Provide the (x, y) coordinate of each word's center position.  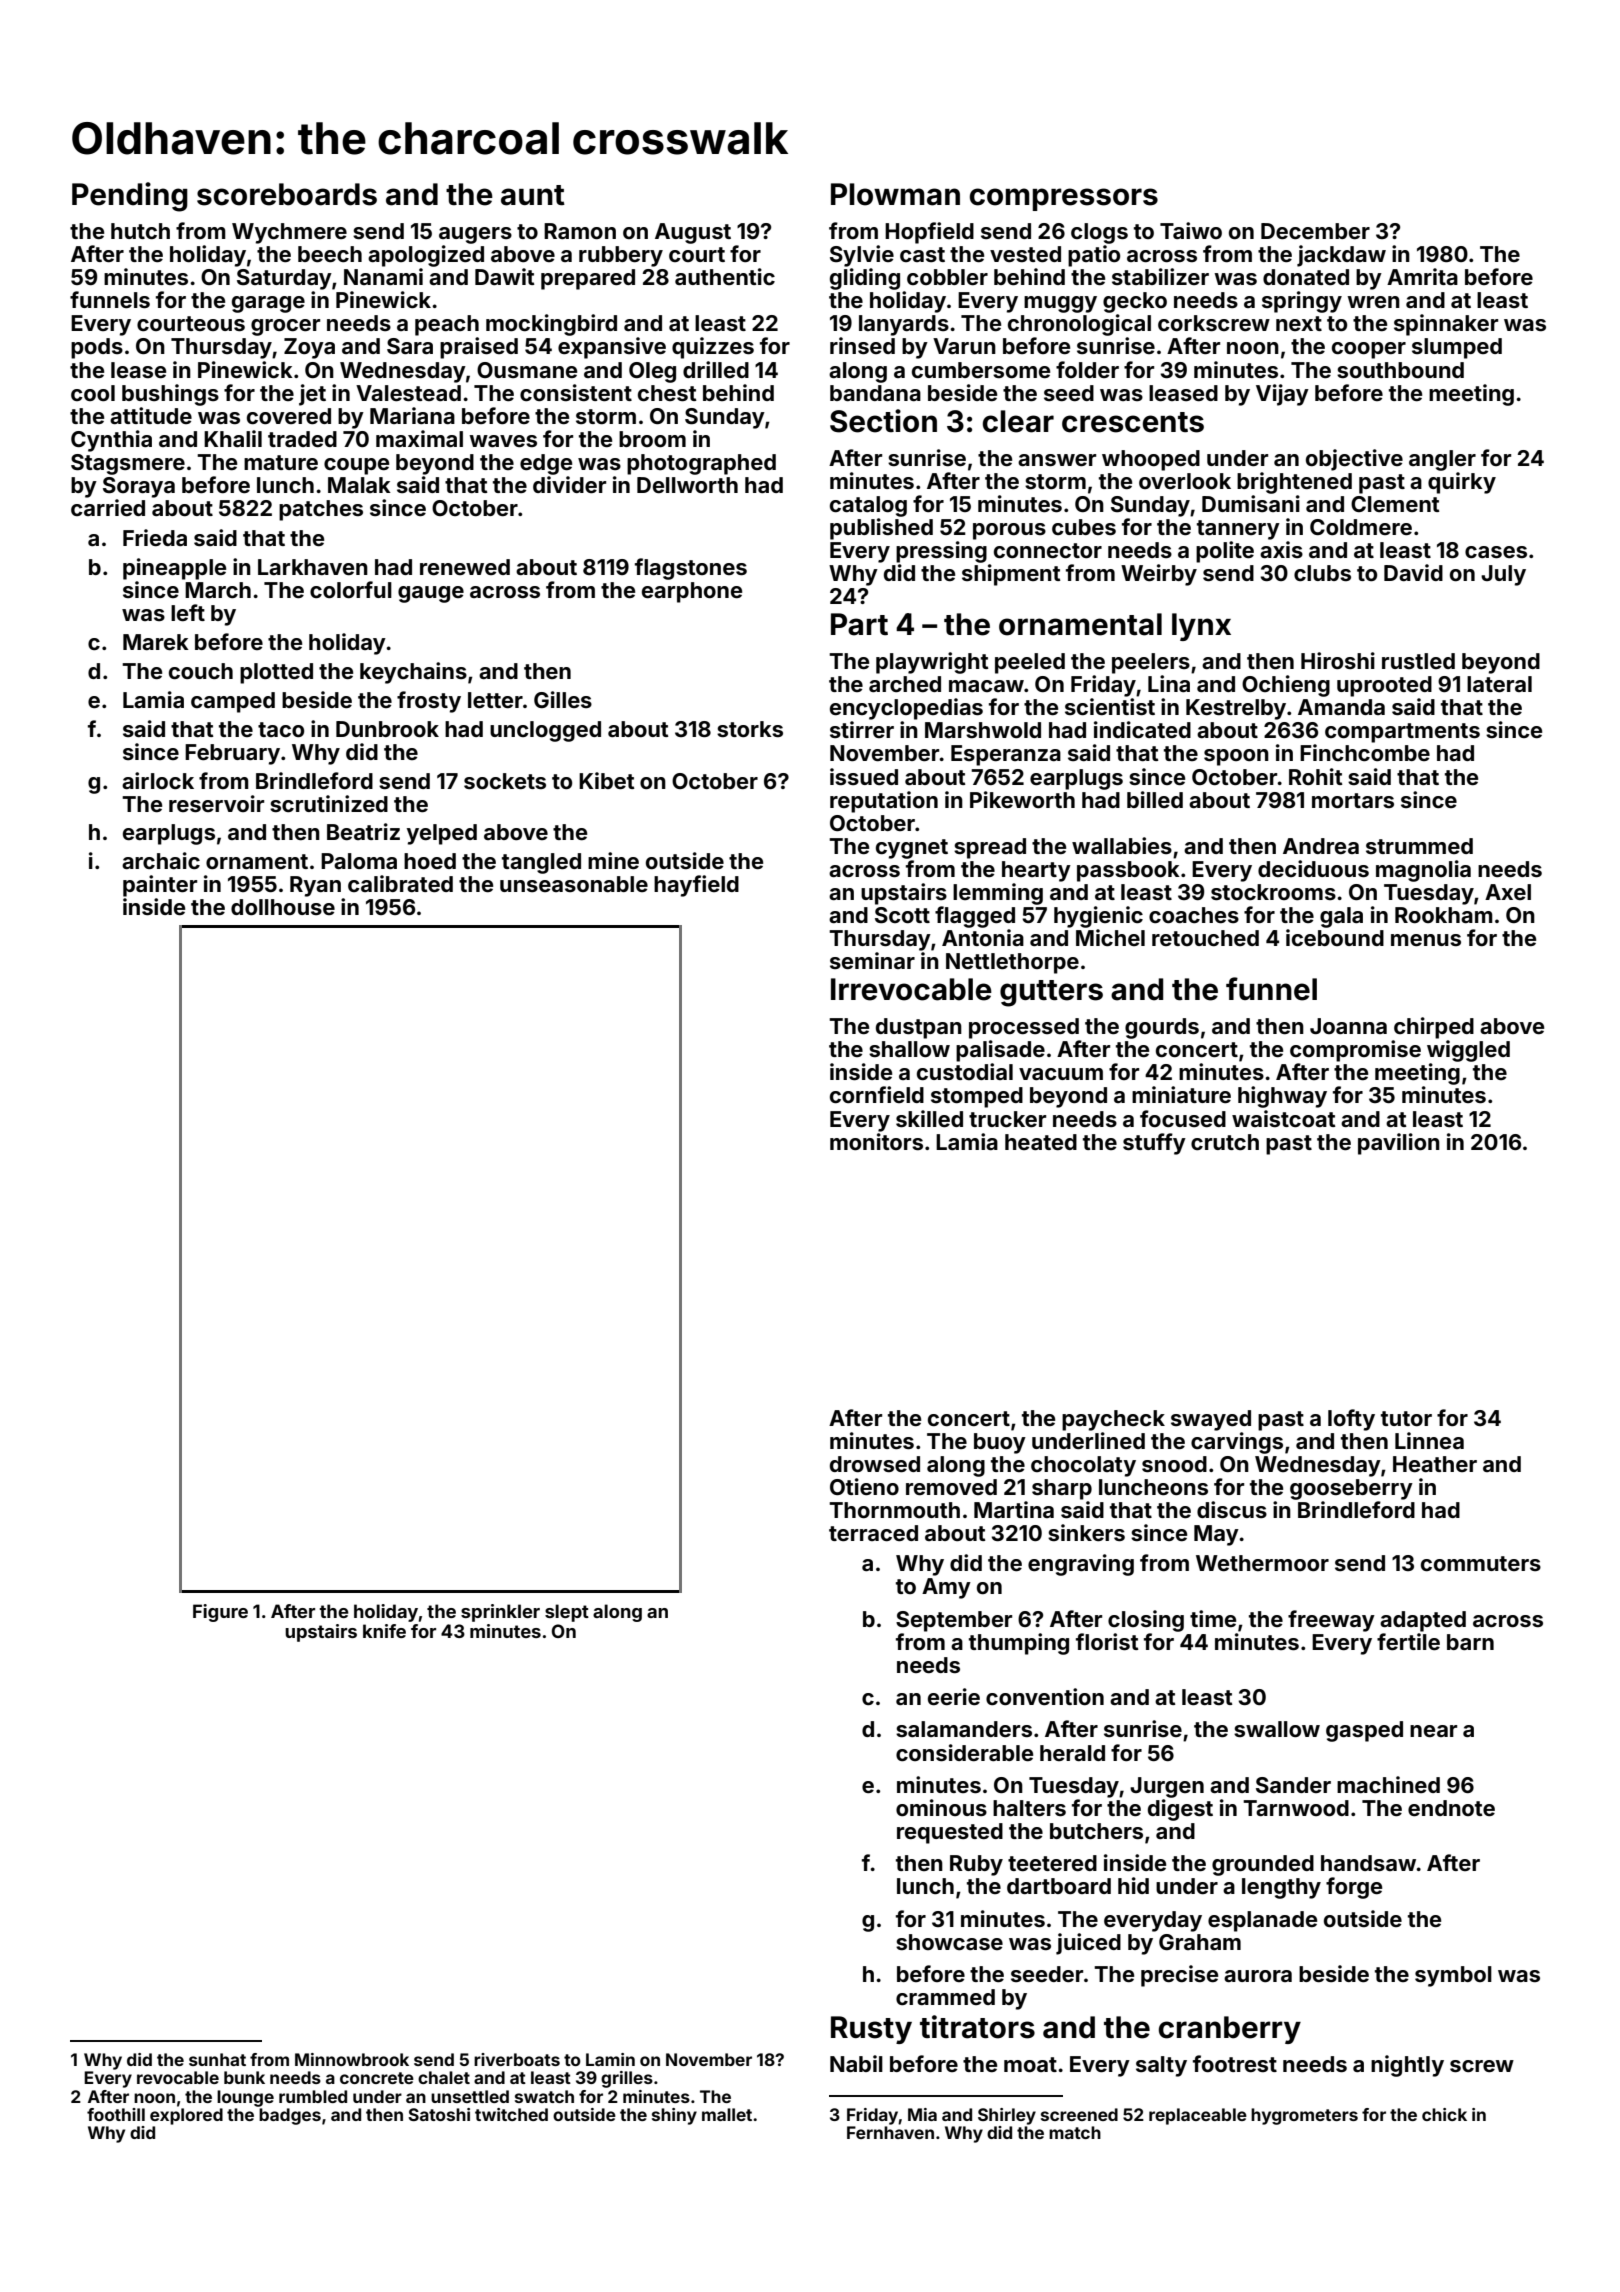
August (693, 233)
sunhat (217, 2059)
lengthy (1281, 1888)
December (1315, 231)
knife (384, 1631)
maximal (419, 438)
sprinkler (500, 1613)
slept (567, 1613)
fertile (1408, 1641)
